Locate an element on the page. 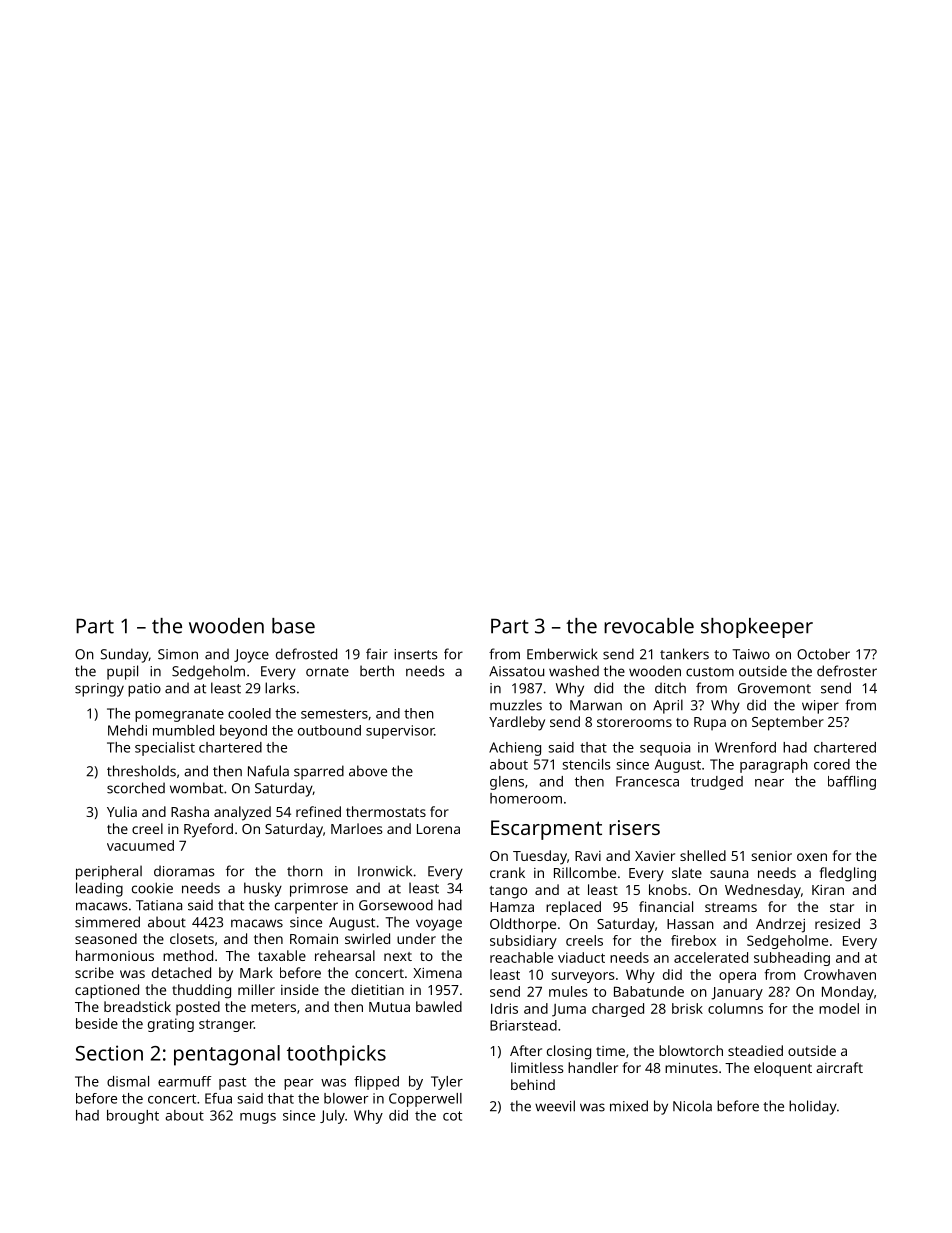 This document has height=1233, width=952. meters is located at coordinates (273, 1007).
